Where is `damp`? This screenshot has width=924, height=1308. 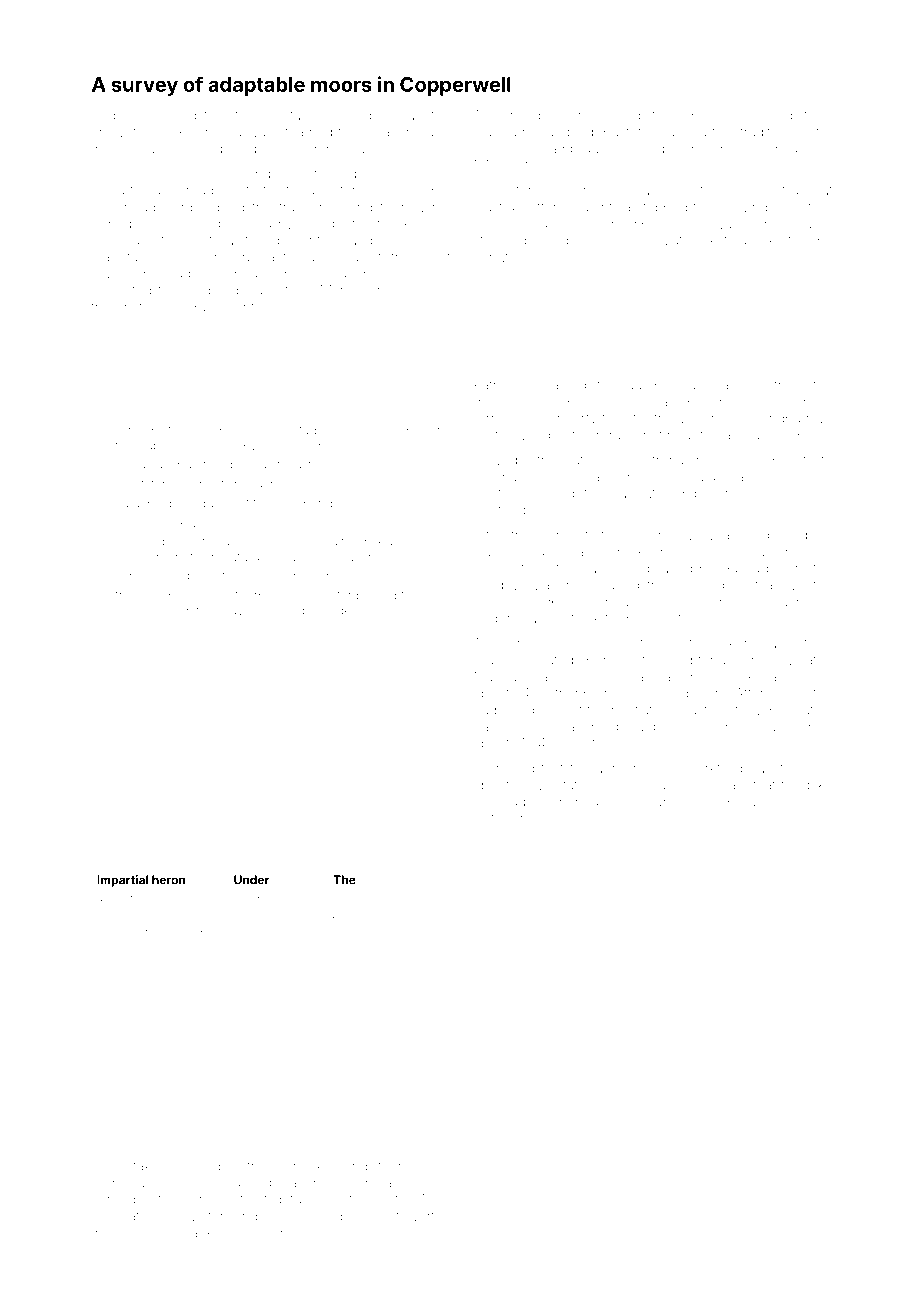
damp is located at coordinates (359, 242).
